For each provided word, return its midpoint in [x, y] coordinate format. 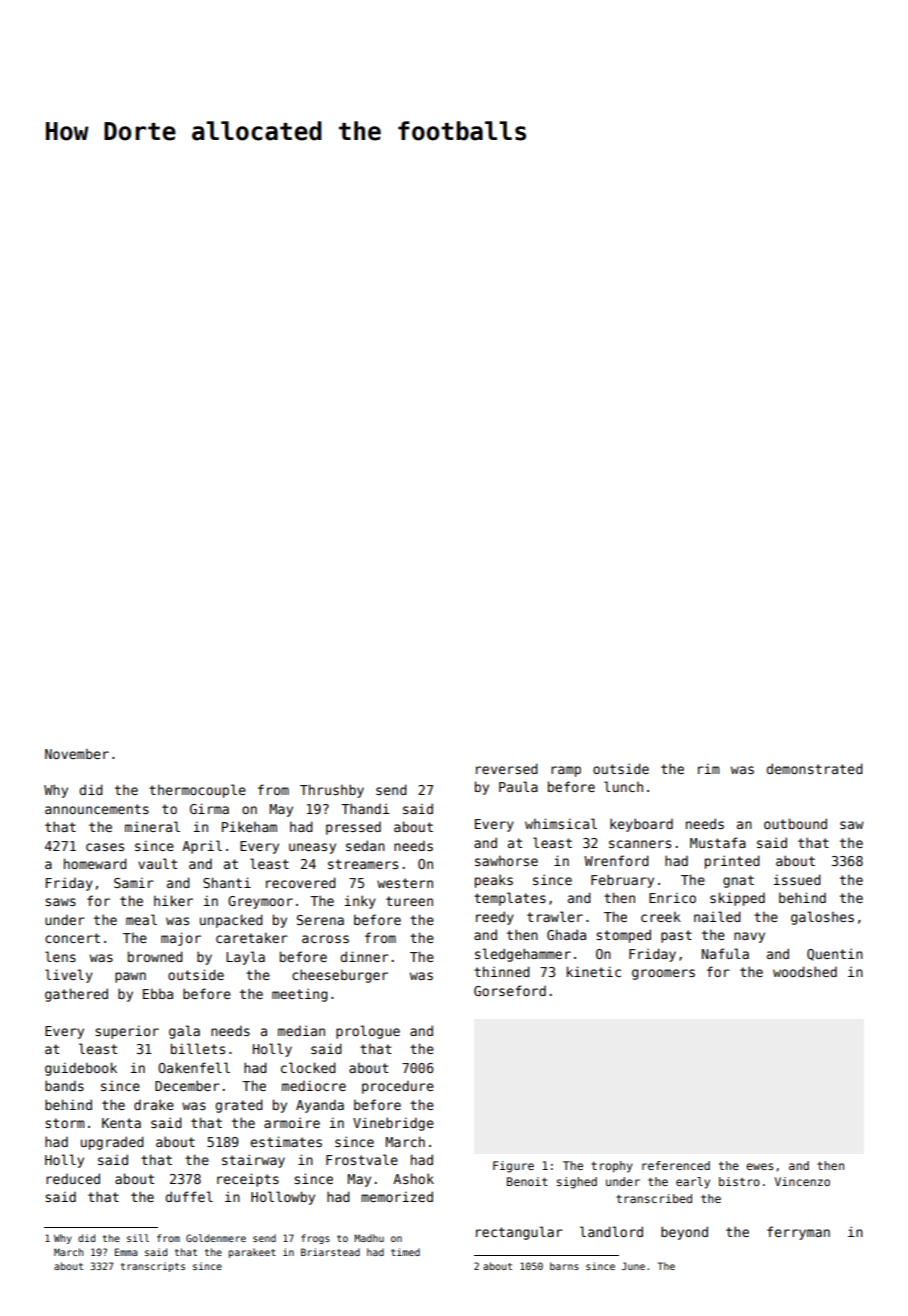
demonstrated [814, 768]
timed [405, 1252]
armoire [292, 1122]
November [77, 753]
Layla [245, 958]
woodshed [805, 971]
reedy [495, 918]
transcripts [153, 1267]
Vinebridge [393, 1124]
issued [797, 879]
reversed [507, 768]
